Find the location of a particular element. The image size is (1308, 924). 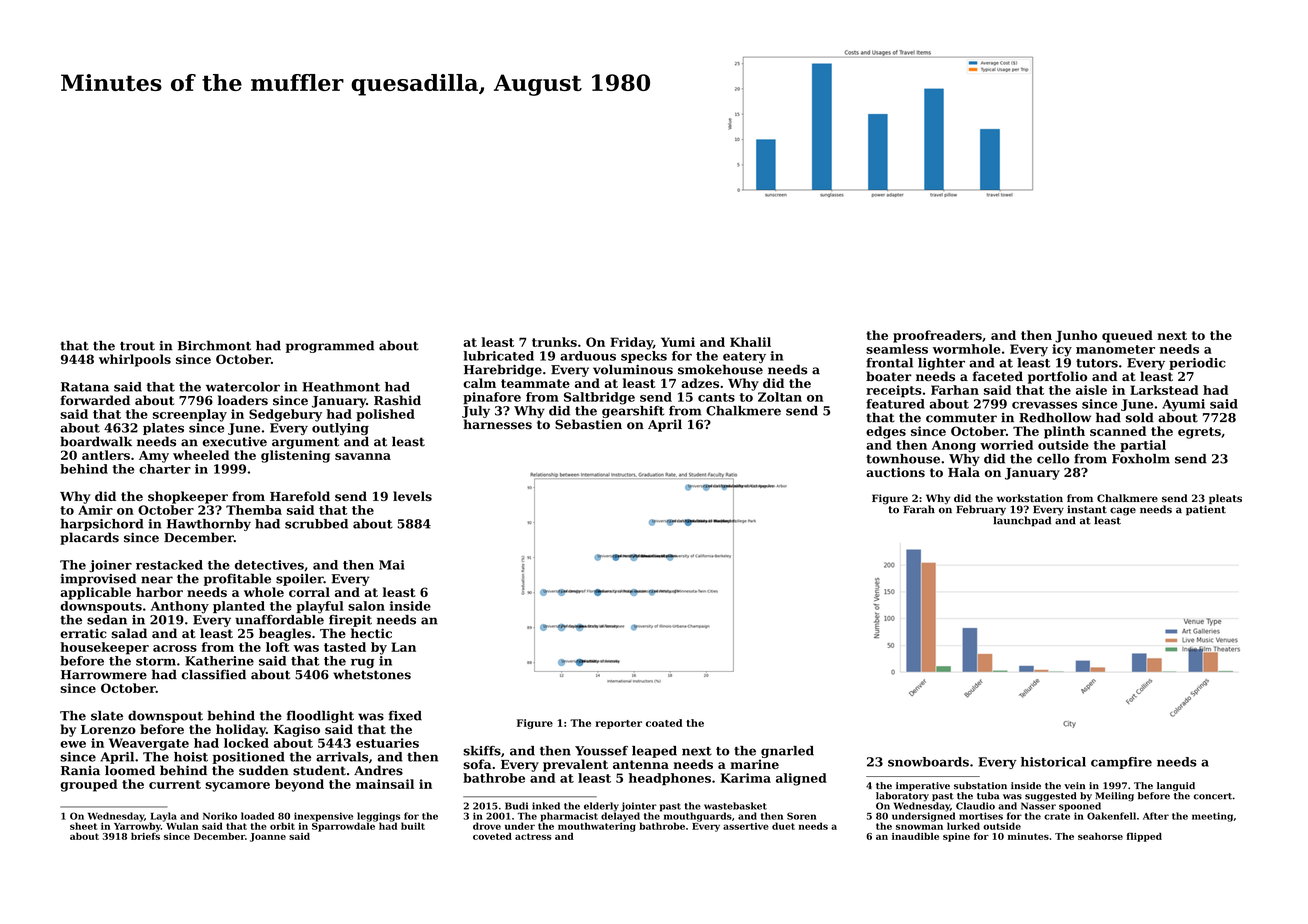

reporter is located at coordinates (618, 724).
